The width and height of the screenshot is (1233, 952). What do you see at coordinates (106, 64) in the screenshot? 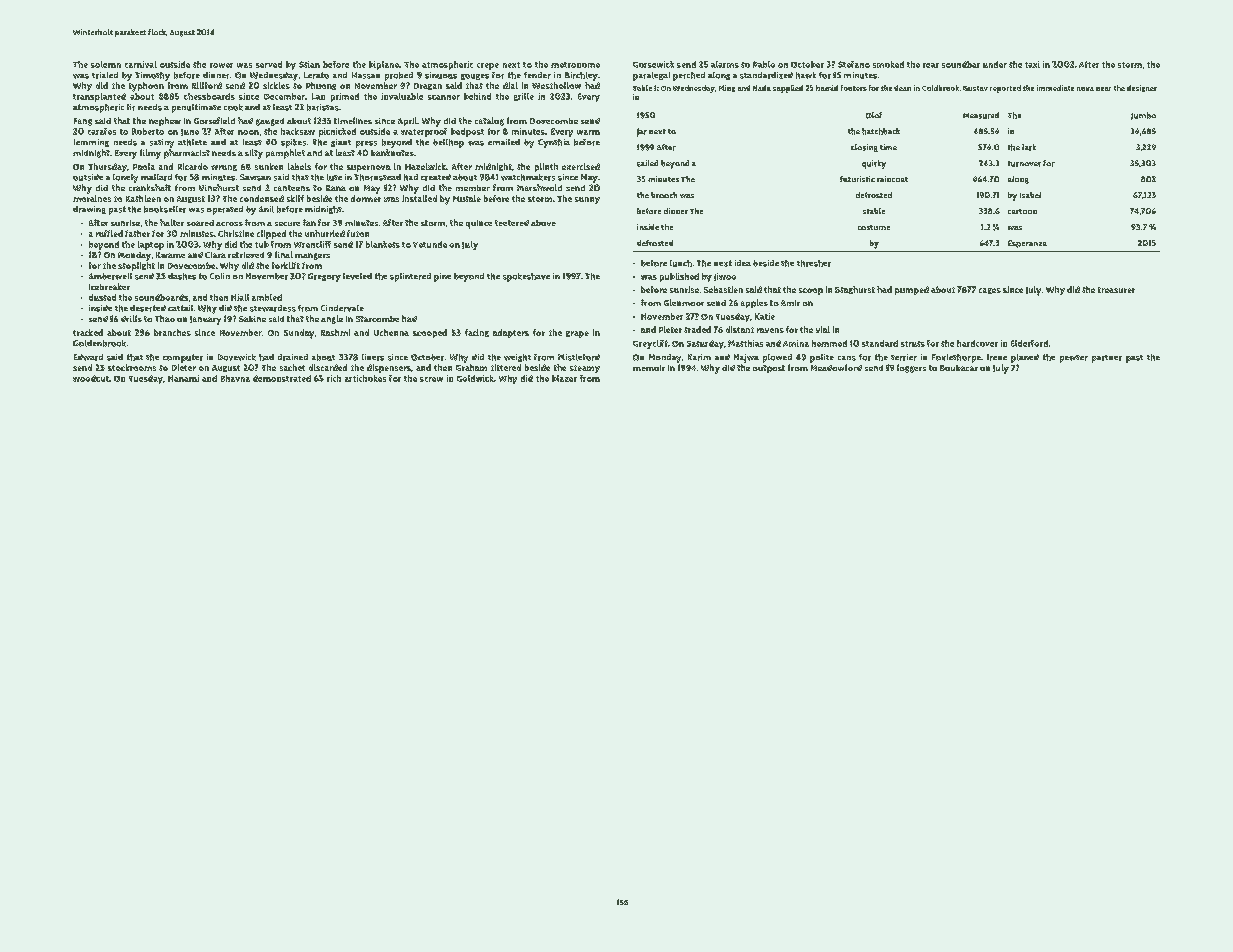
I see `solemn` at bounding box center [106, 64].
